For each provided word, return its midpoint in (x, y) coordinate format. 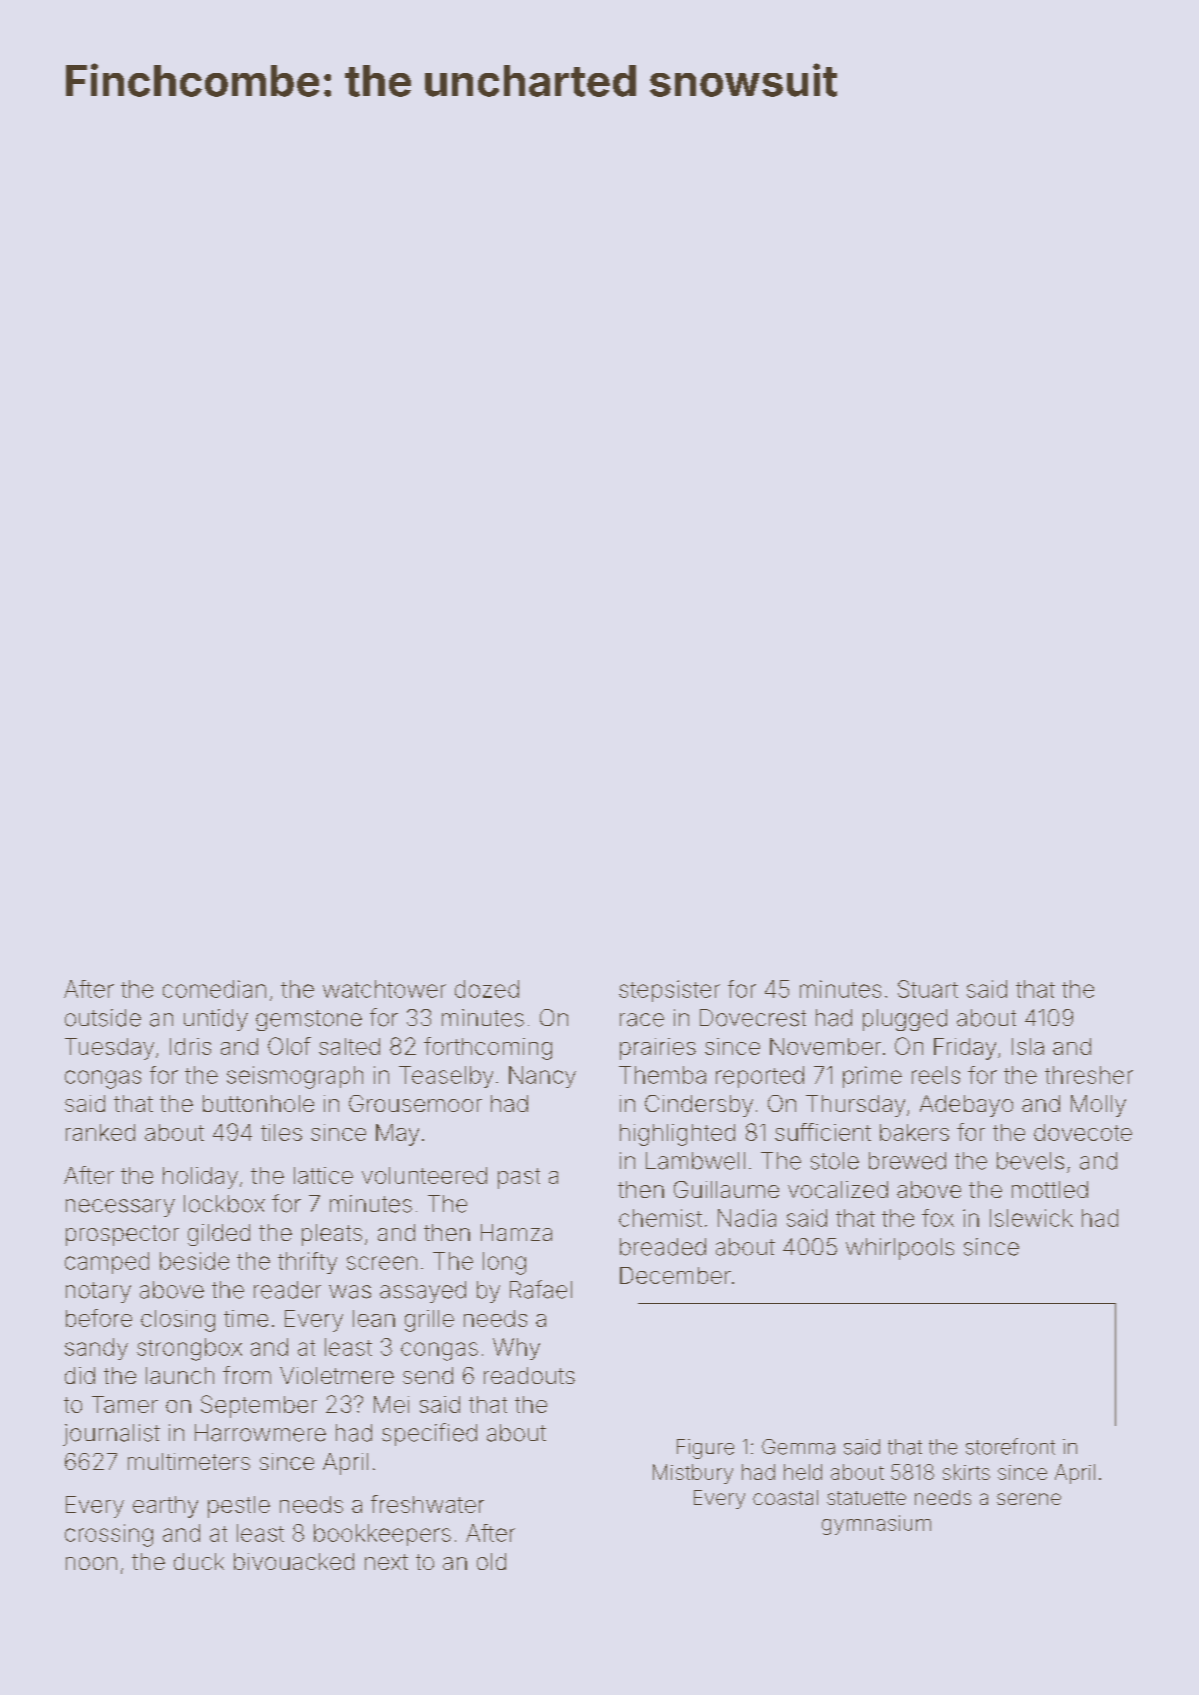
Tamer (125, 1404)
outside (103, 1018)
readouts (529, 1375)
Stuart (928, 989)
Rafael (541, 1289)
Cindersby (699, 1106)
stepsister (669, 991)
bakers (914, 1132)
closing (178, 1321)
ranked (100, 1132)
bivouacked (294, 1561)
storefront (1010, 1446)
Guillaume (726, 1189)
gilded (219, 1235)
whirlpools (900, 1249)
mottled (1050, 1189)
